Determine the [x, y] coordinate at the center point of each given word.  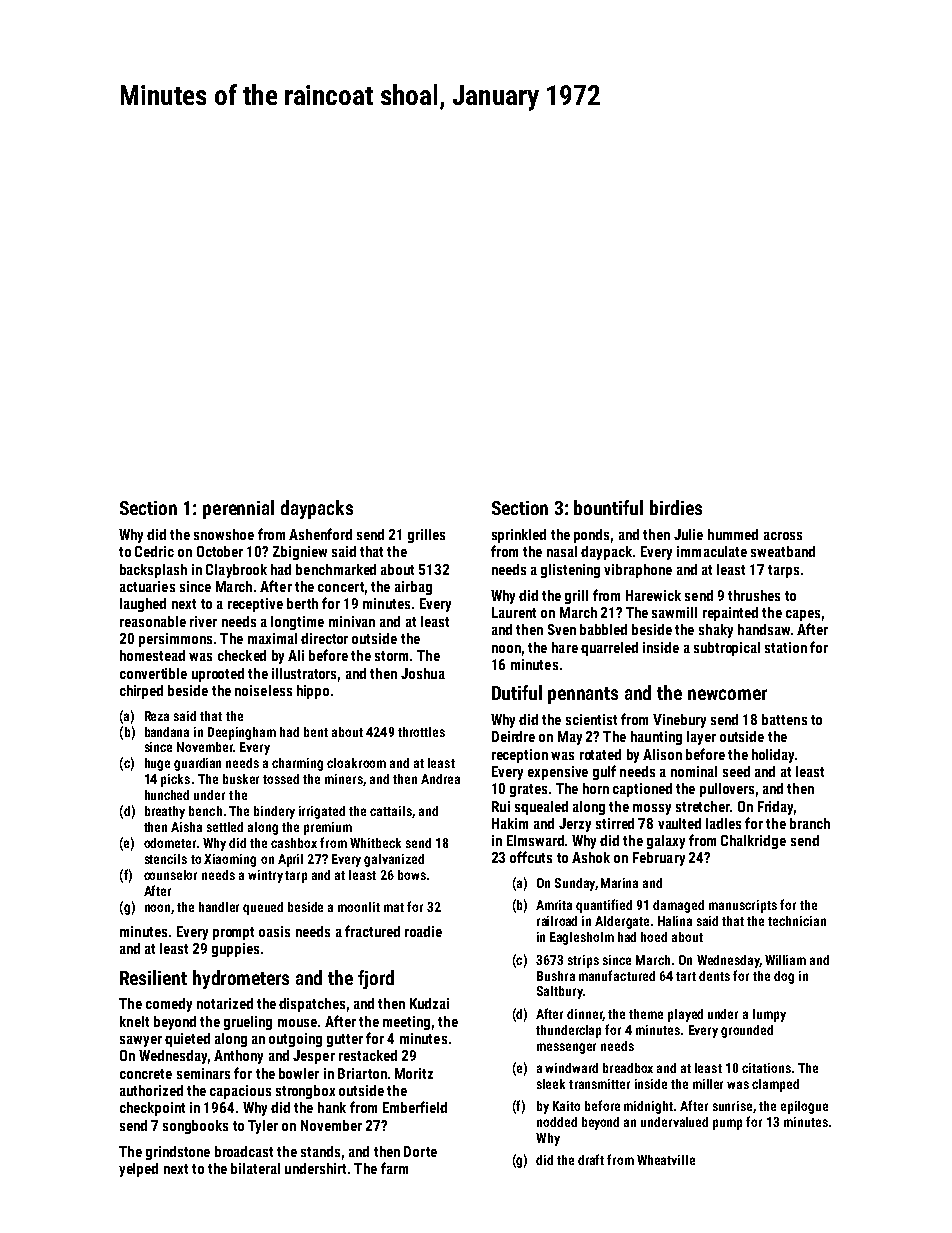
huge [157, 764]
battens [784, 719]
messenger [566, 1048]
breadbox [628, 1068]
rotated [600, 754]
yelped [138, 1170]
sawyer [141, 1041]
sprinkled [519, 536]
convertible [153, 673]
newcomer [727, 694]
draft [591, 1159]
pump [727, 1124]
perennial [238, 509]
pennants [583, 695]
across [783, 536]
